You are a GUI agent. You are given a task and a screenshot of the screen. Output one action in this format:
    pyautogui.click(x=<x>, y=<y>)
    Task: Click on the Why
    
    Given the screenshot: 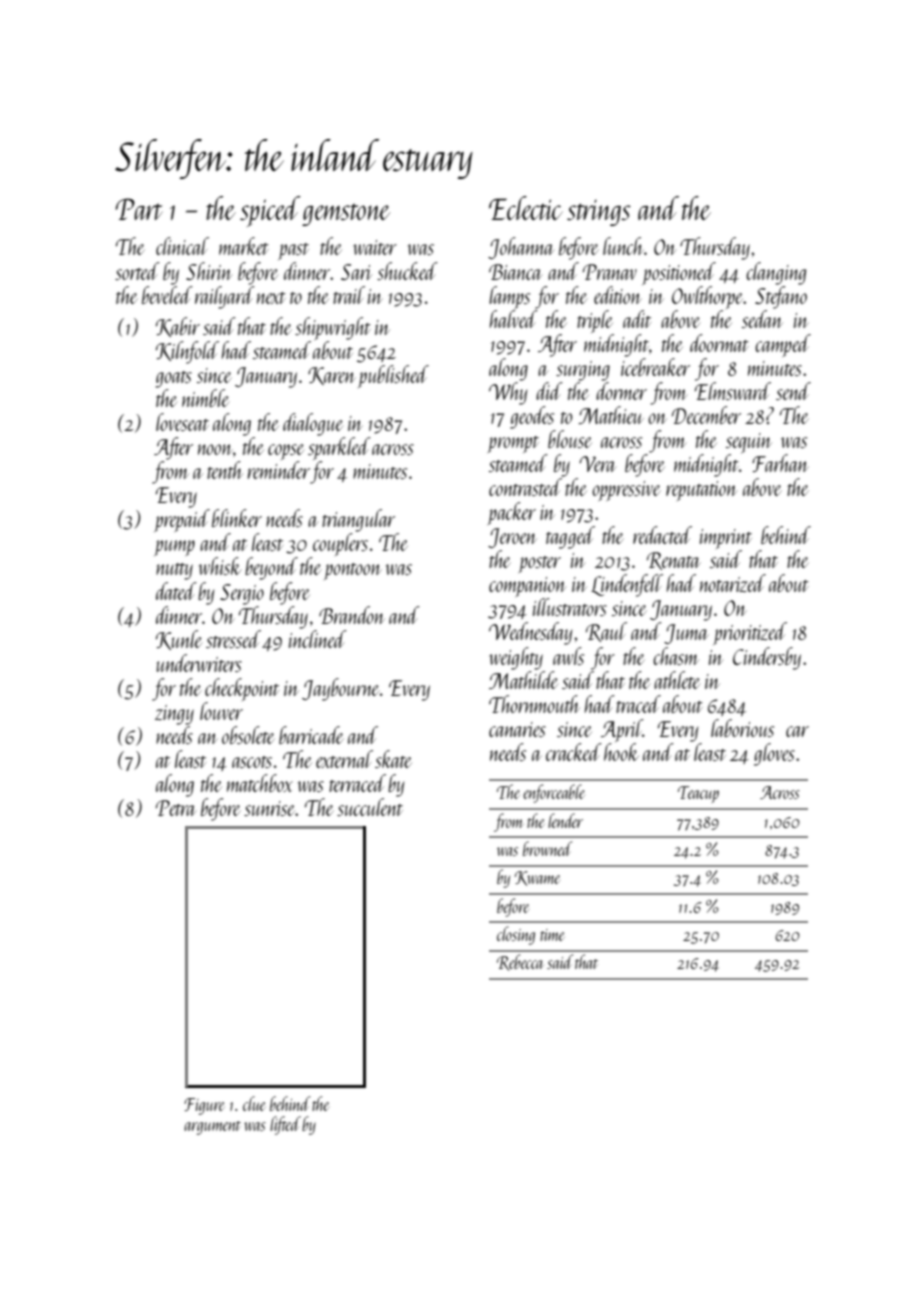 What is the action you would take?
    pyautogui.click(x=508, y=393)
